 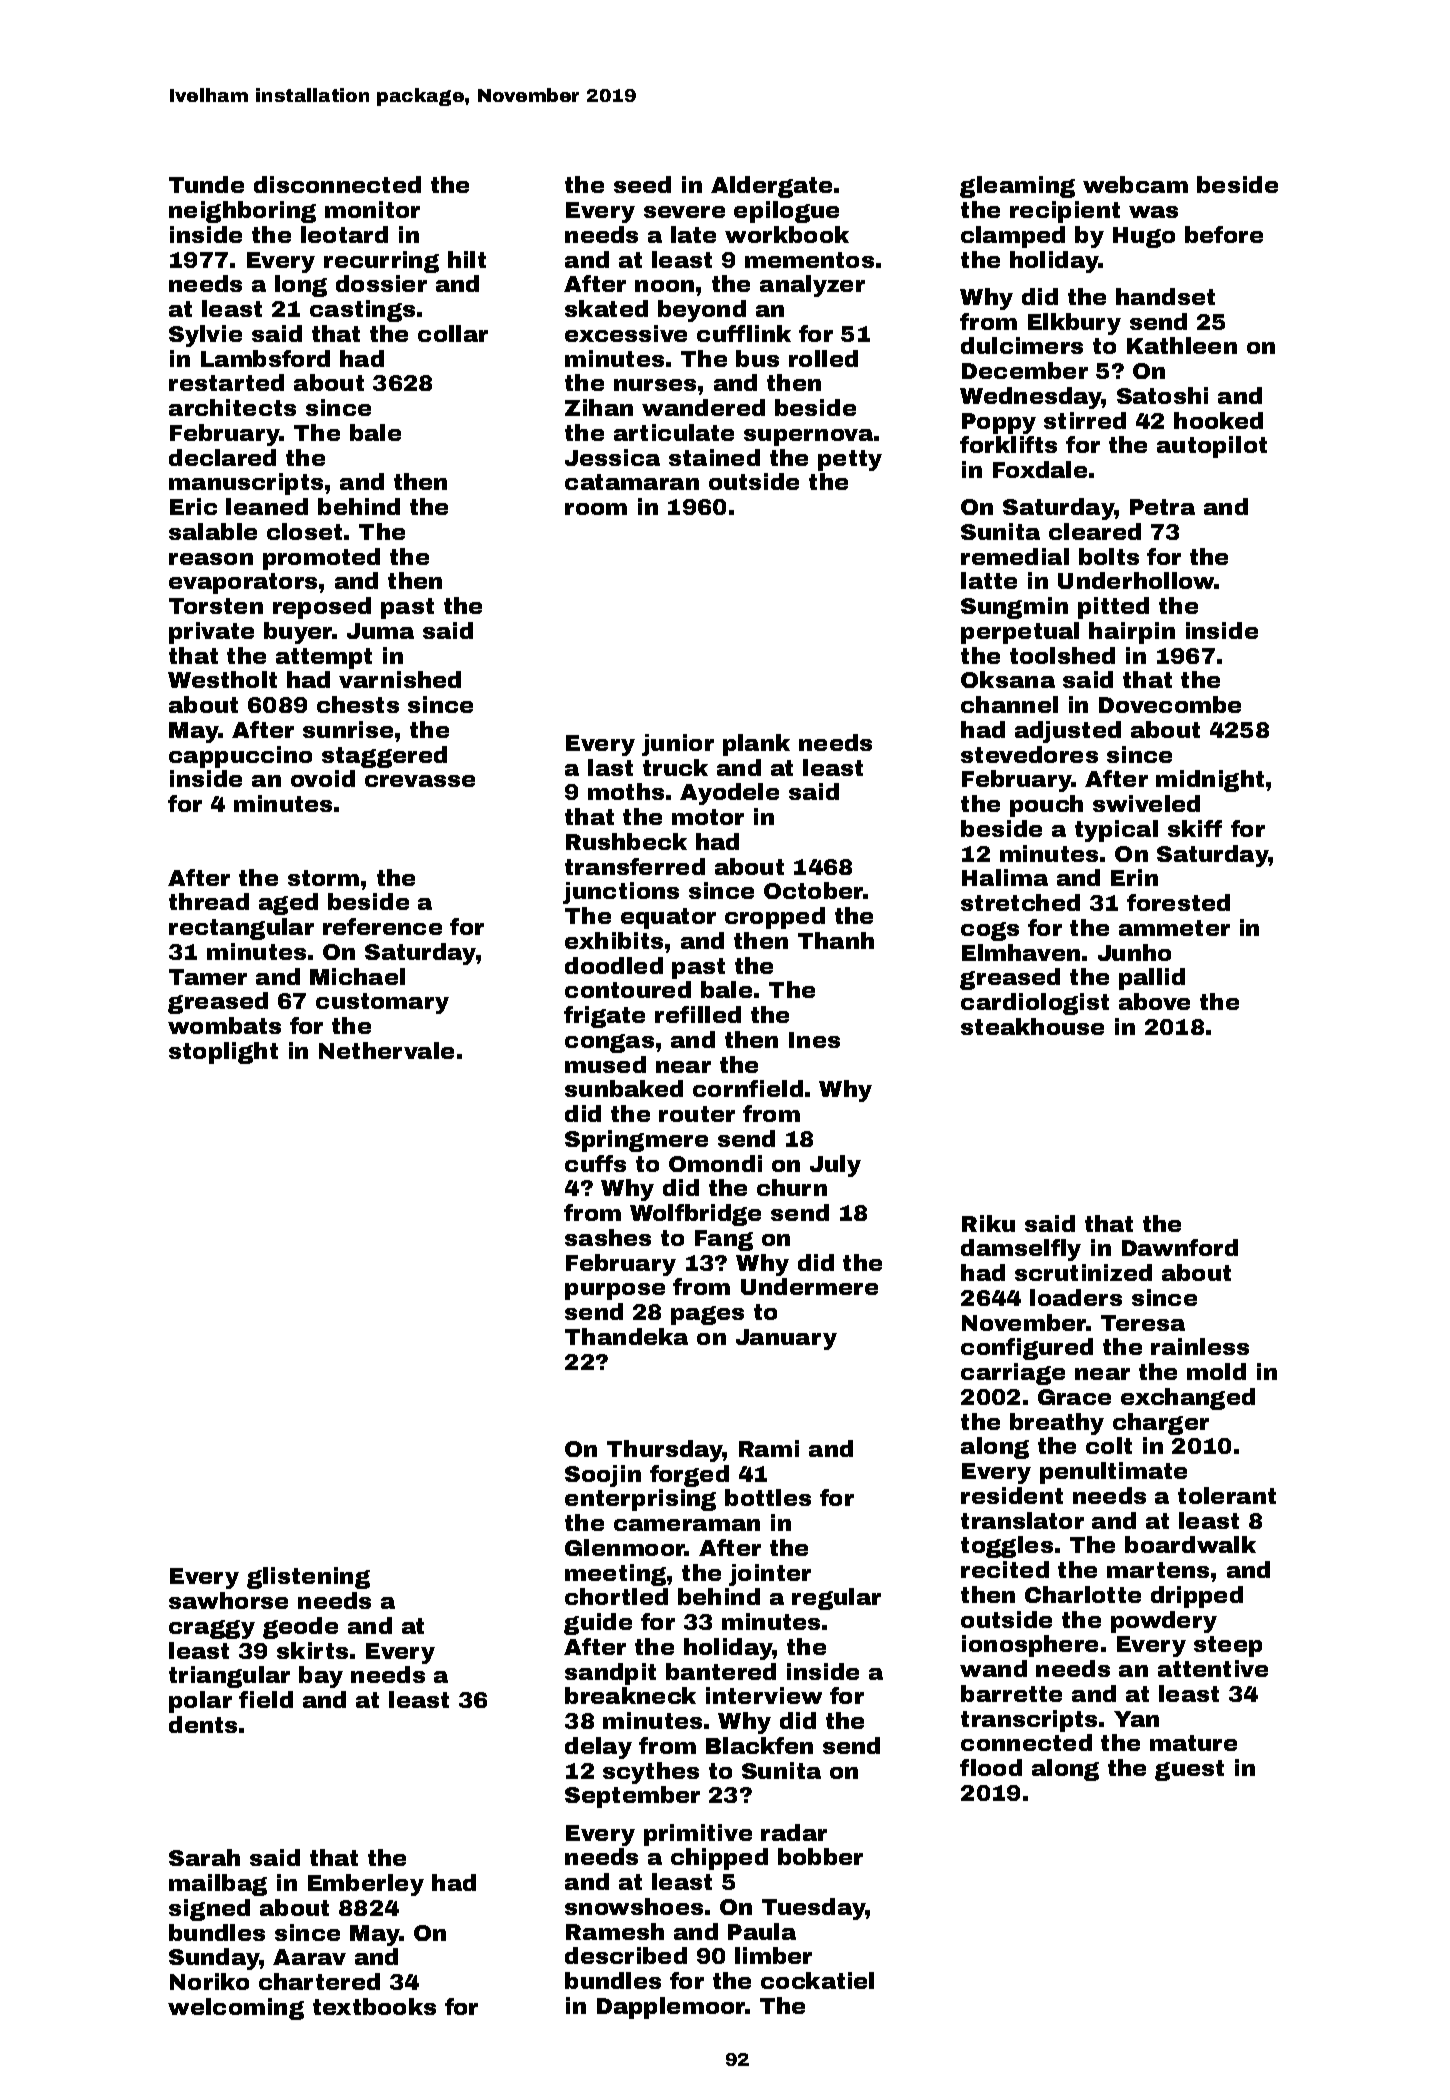 What do you see at coordinates (771, 187) in the page?
I see `Aldergate` at bounding box center [771, 187].
